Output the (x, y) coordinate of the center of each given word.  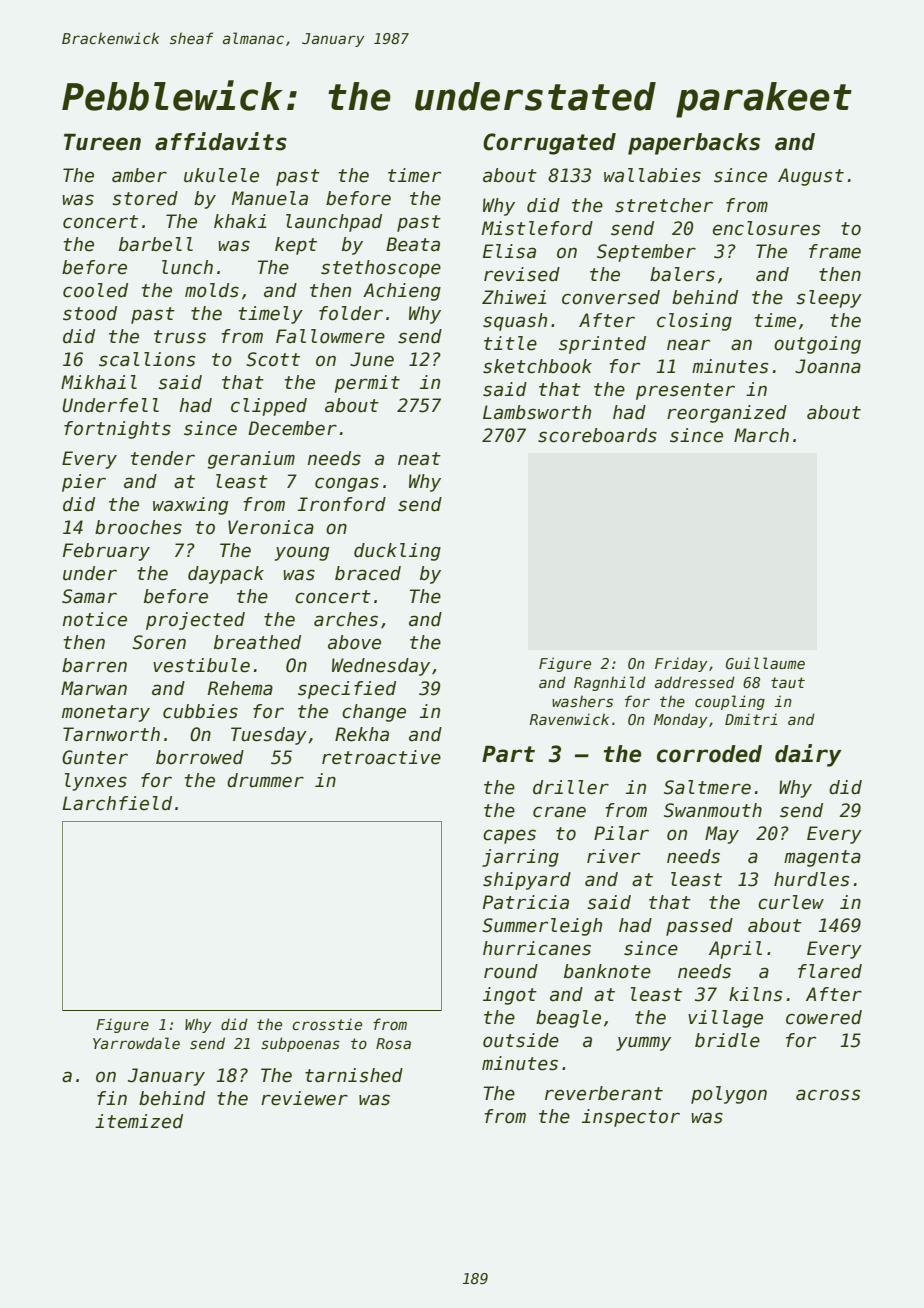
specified (347, 690)
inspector (631, 1118)
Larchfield (117, 803)
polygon (729, 1095)
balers (682, 274)
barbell (156, 244)
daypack (226, 575)
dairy (808, 755)
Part (508, 754)
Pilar (621, 833)
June (372, 359)
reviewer (304, 1098)
